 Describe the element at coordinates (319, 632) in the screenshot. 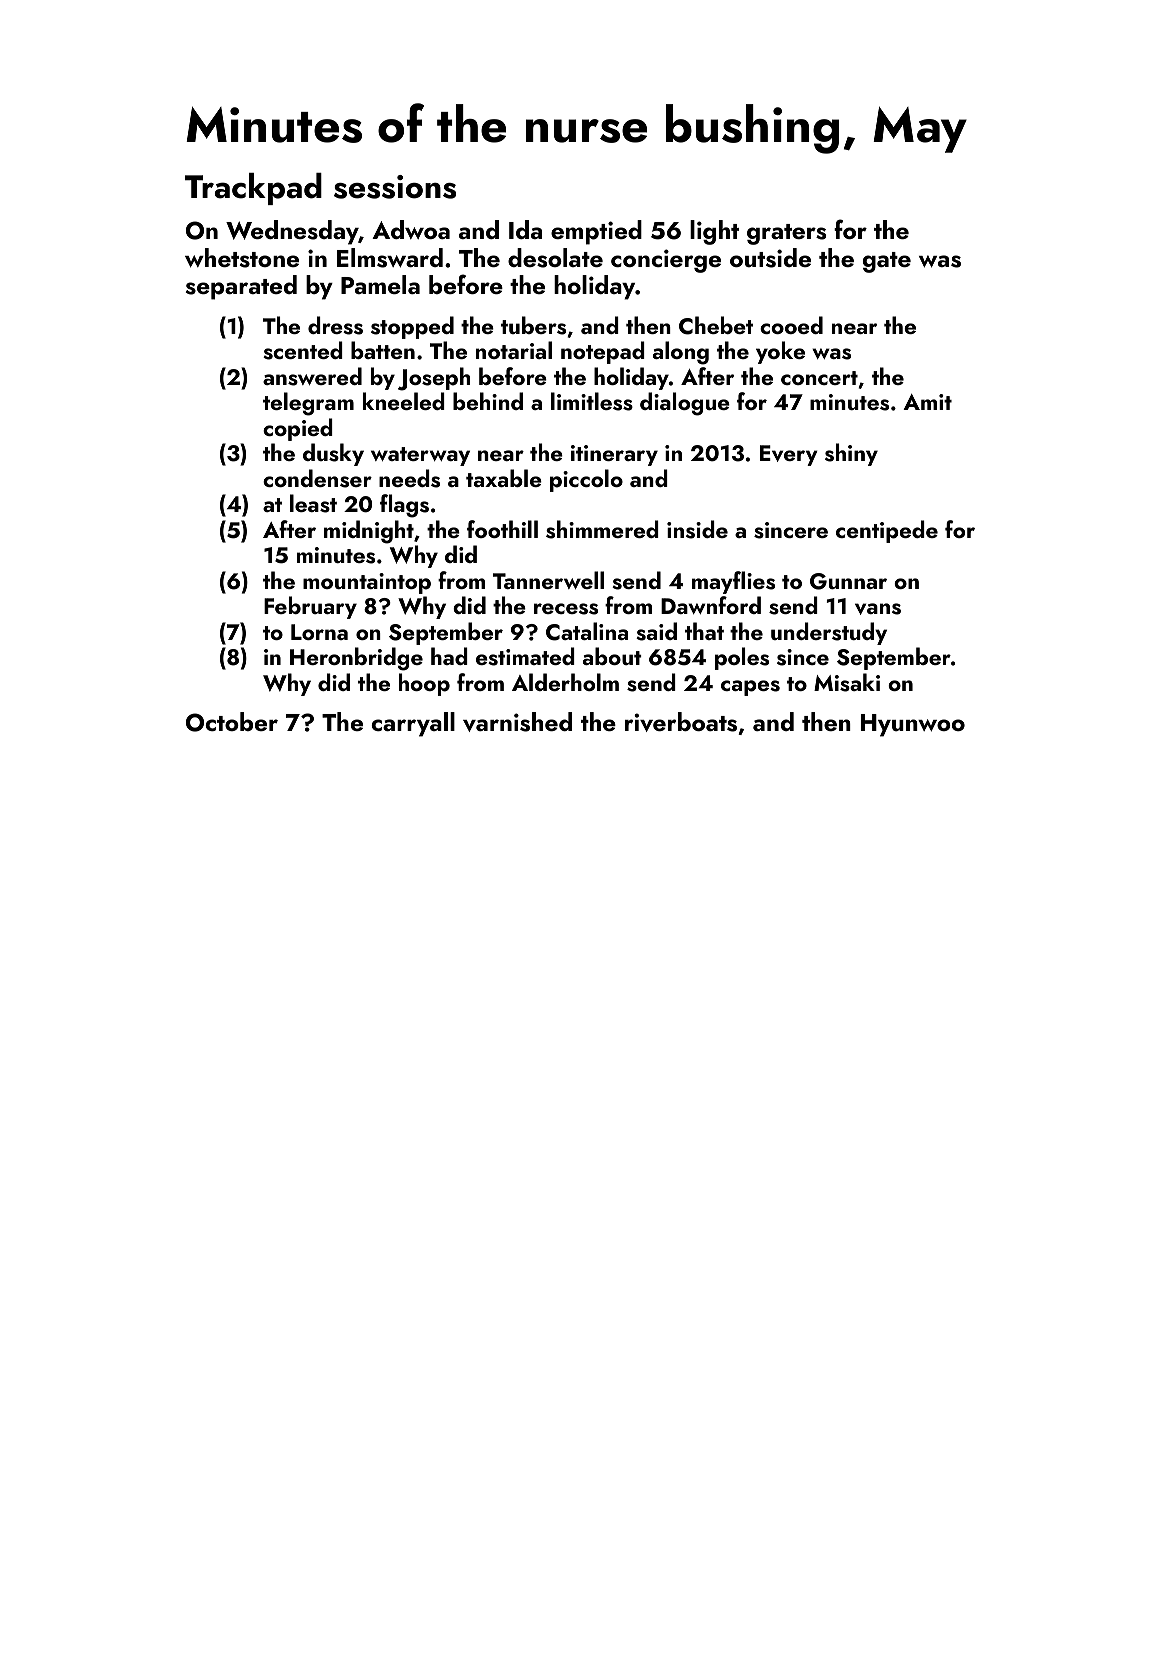

I see `Lorna` at that location.
